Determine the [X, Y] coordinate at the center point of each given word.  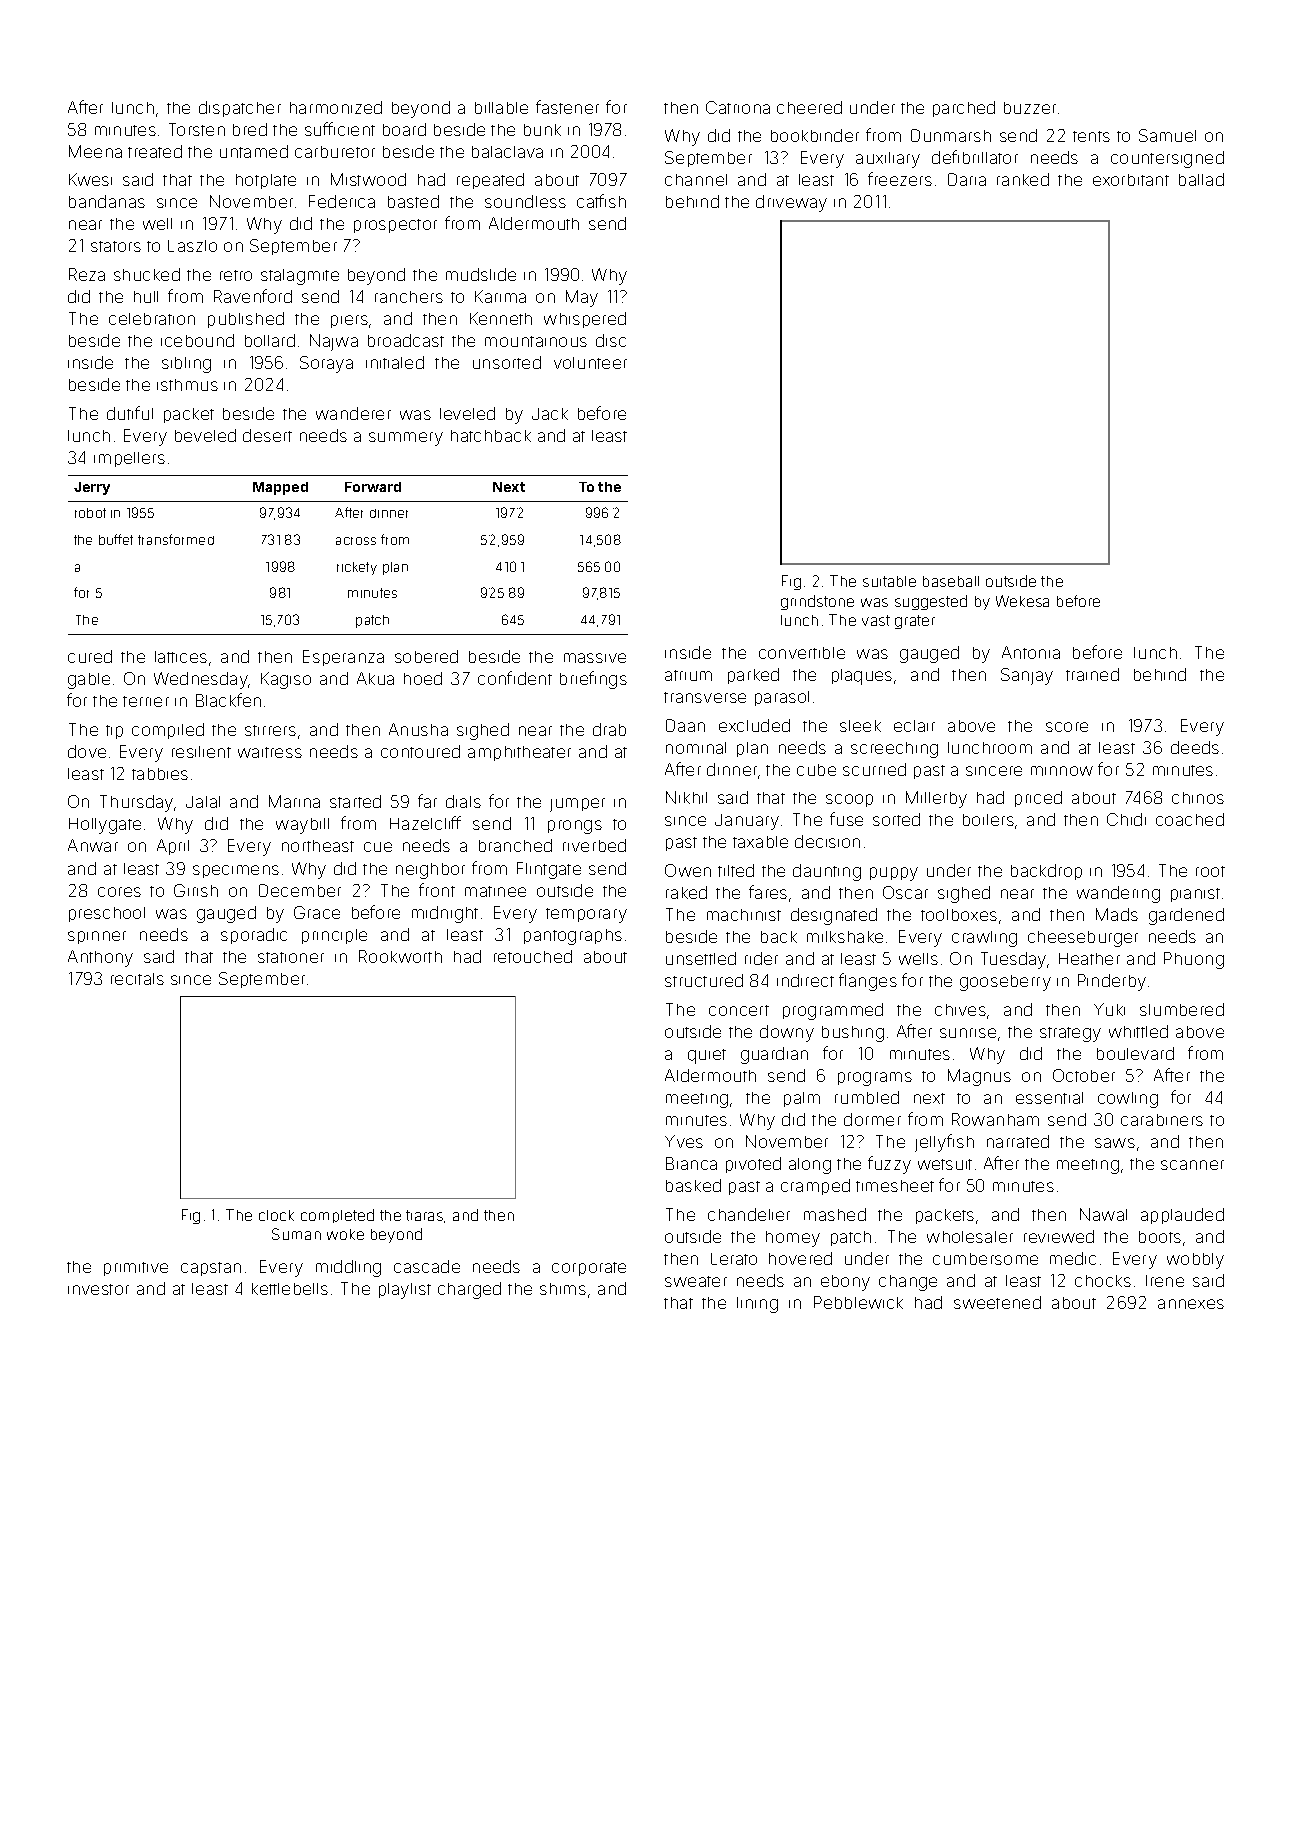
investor [98, 1289]
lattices [181, 657]
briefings [593, 680]
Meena [95, 151]
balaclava [507, 152]
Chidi [1126, 819]
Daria [967, 179]
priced [1038, 799]
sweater [696, 1281]
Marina [294, 801]
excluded [754, 725]
